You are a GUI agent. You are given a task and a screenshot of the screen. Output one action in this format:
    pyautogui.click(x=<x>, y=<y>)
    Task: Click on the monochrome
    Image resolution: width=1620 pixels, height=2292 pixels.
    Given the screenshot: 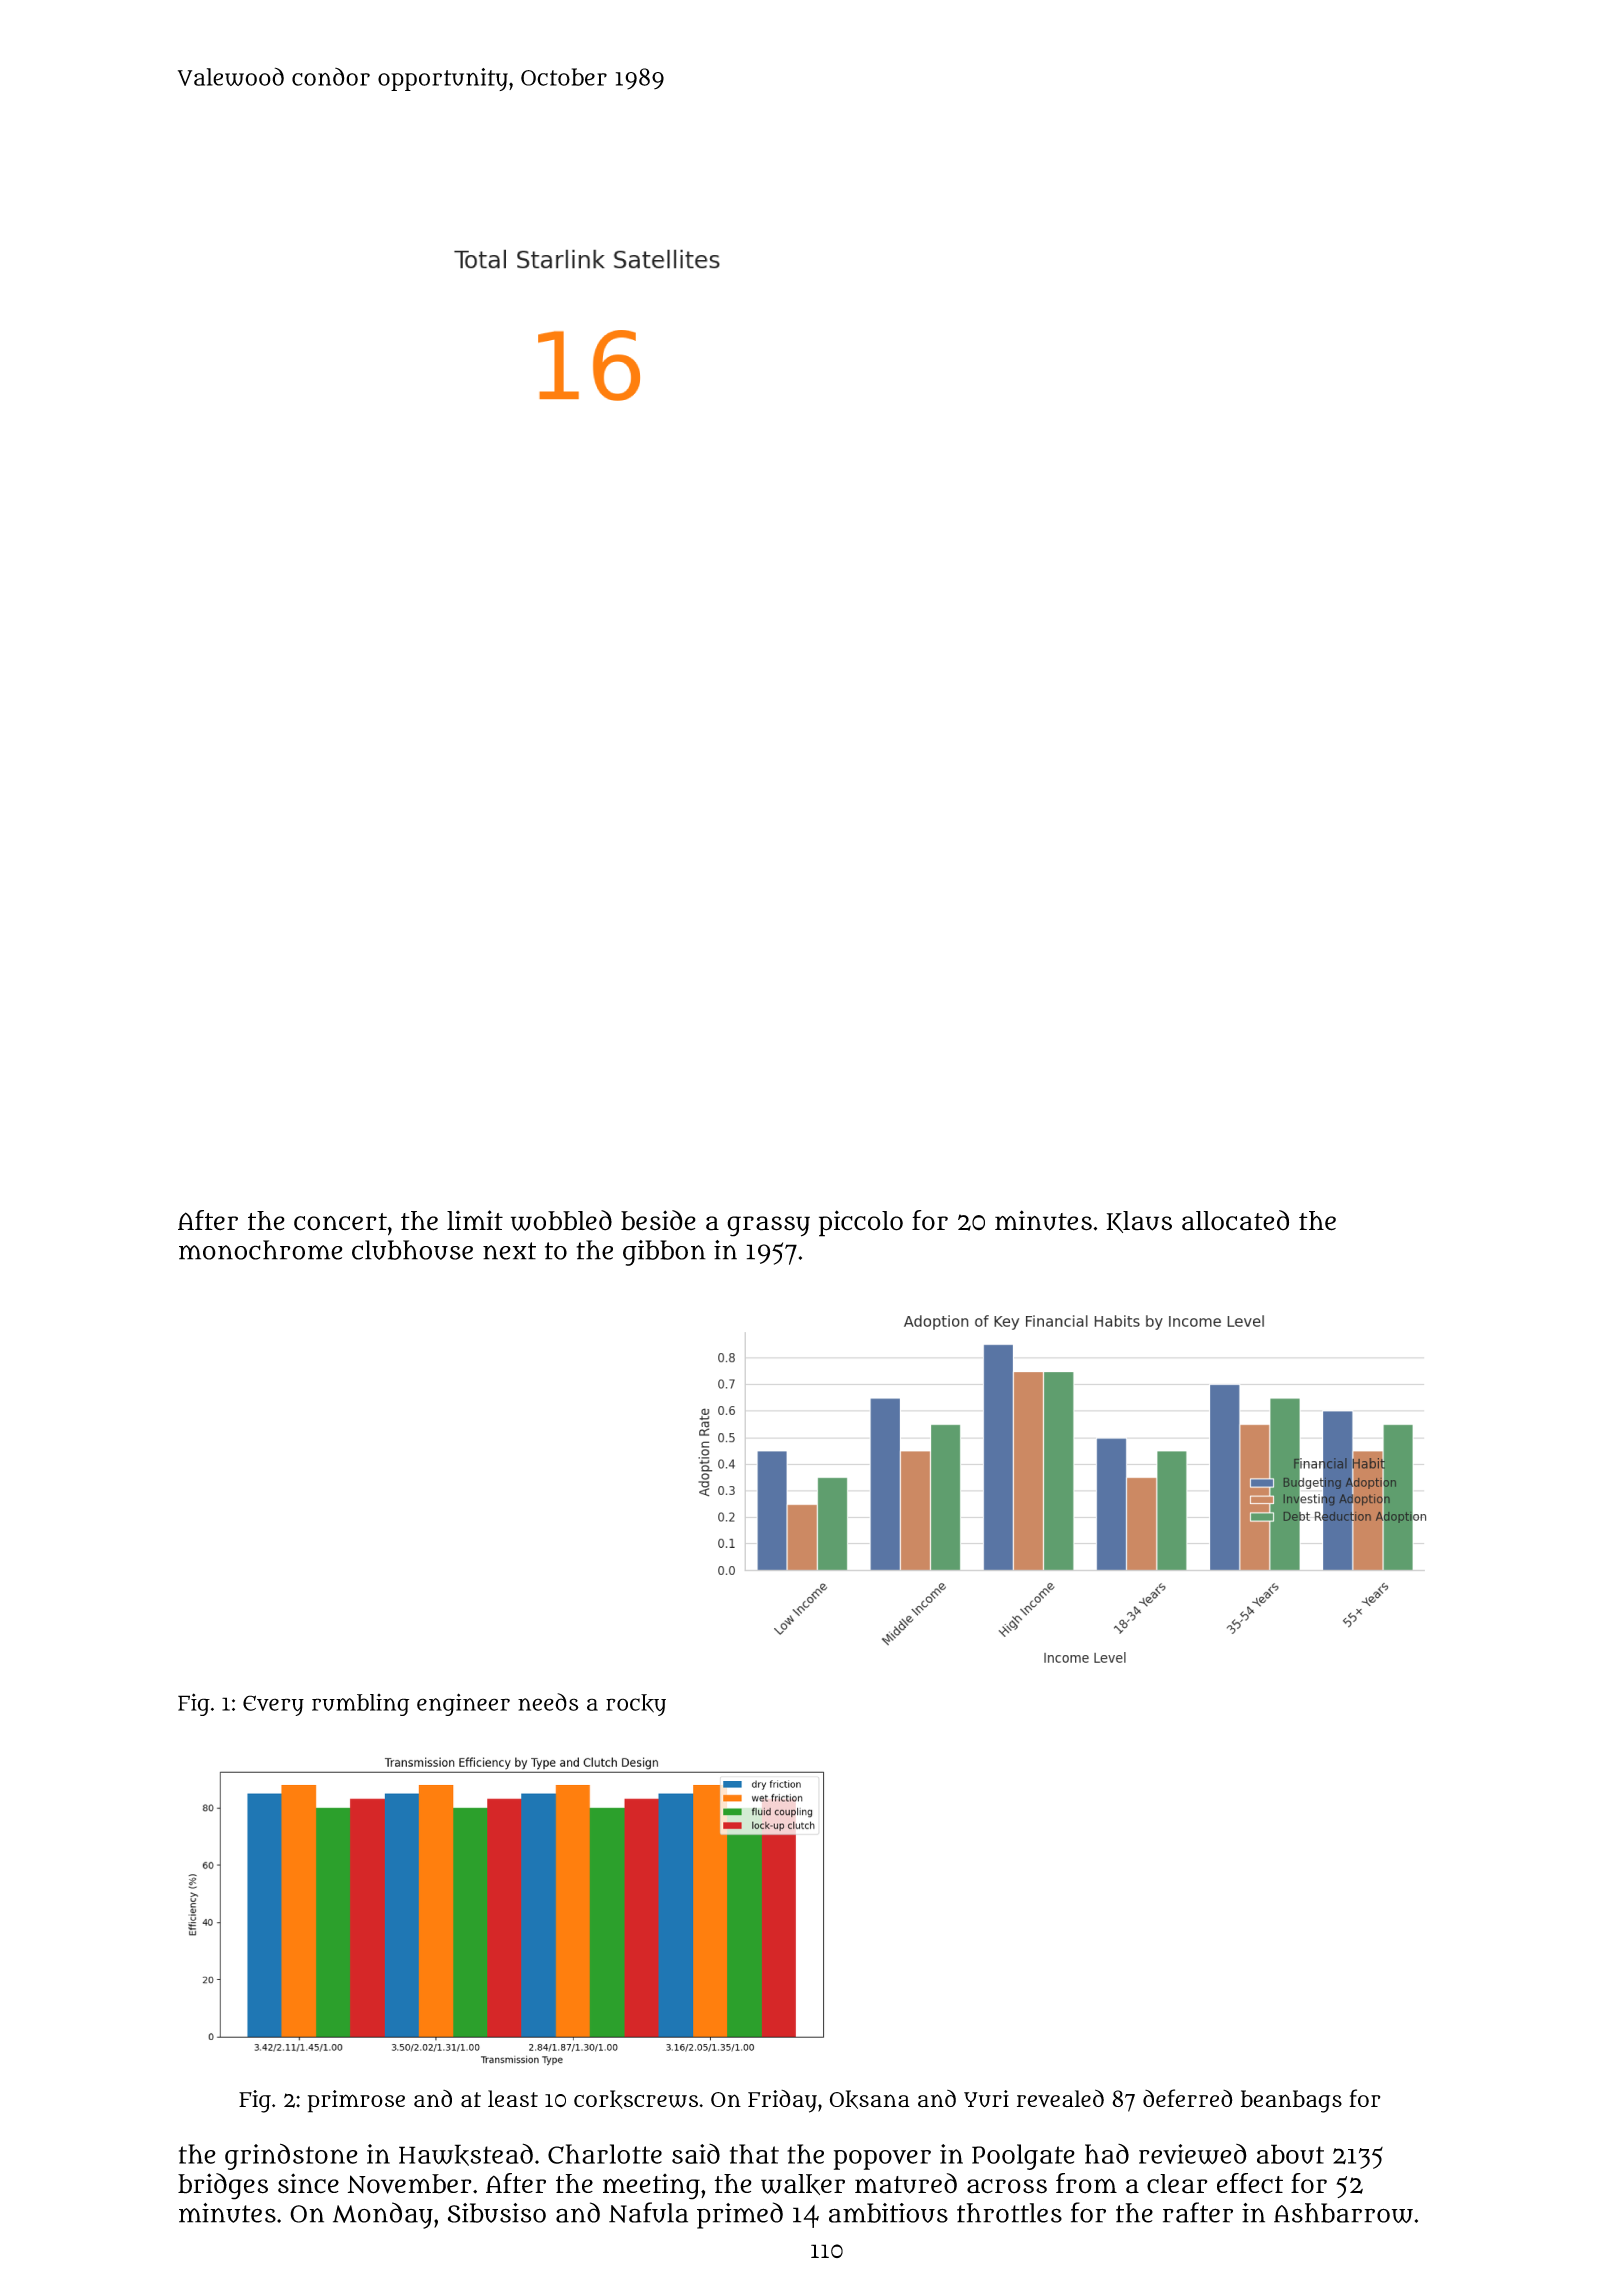 What is the action you would take?
    pyautogui.click(x=260, y=1250)
